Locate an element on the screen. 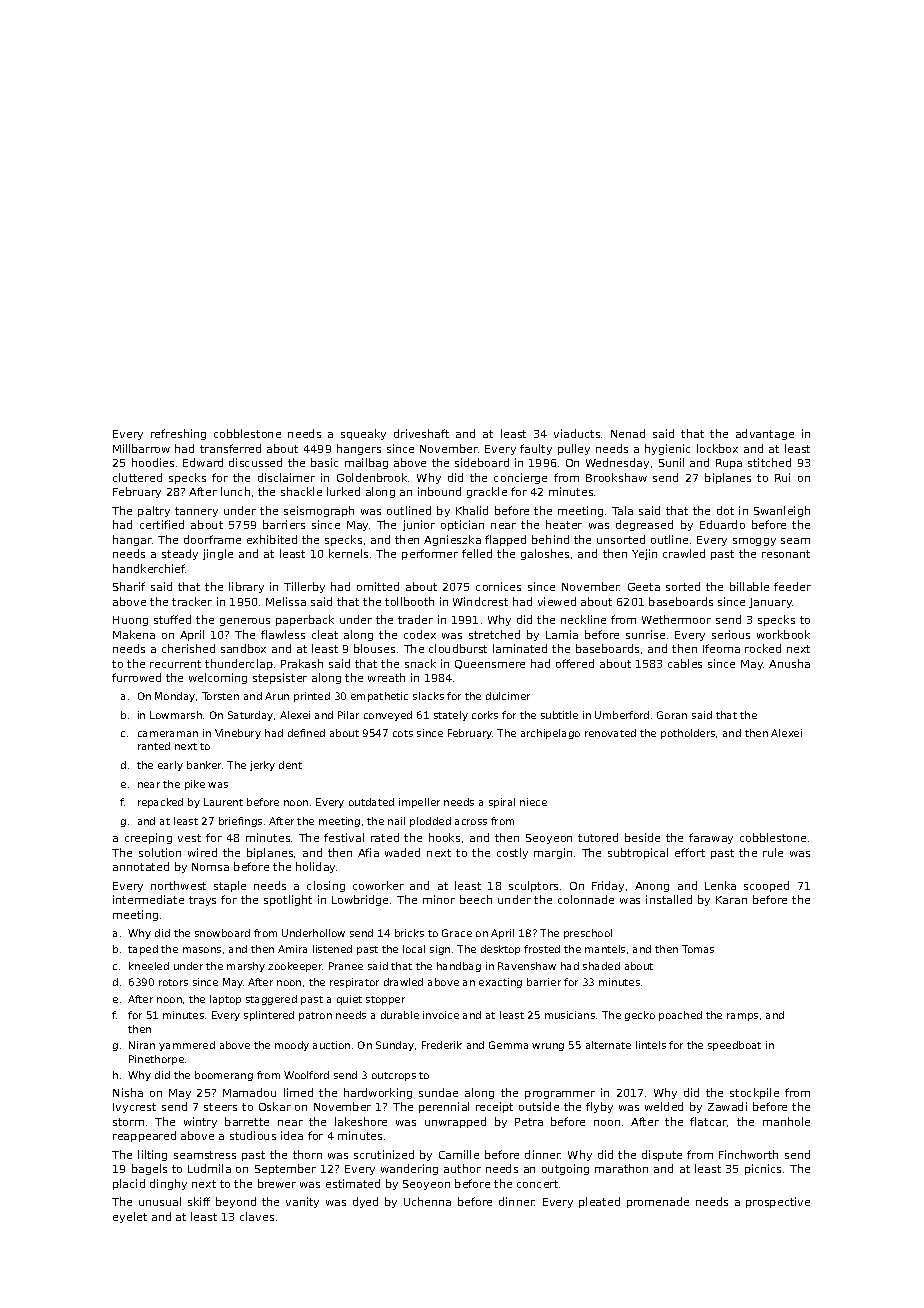  Lenka is located at coordinates (720, 885).
